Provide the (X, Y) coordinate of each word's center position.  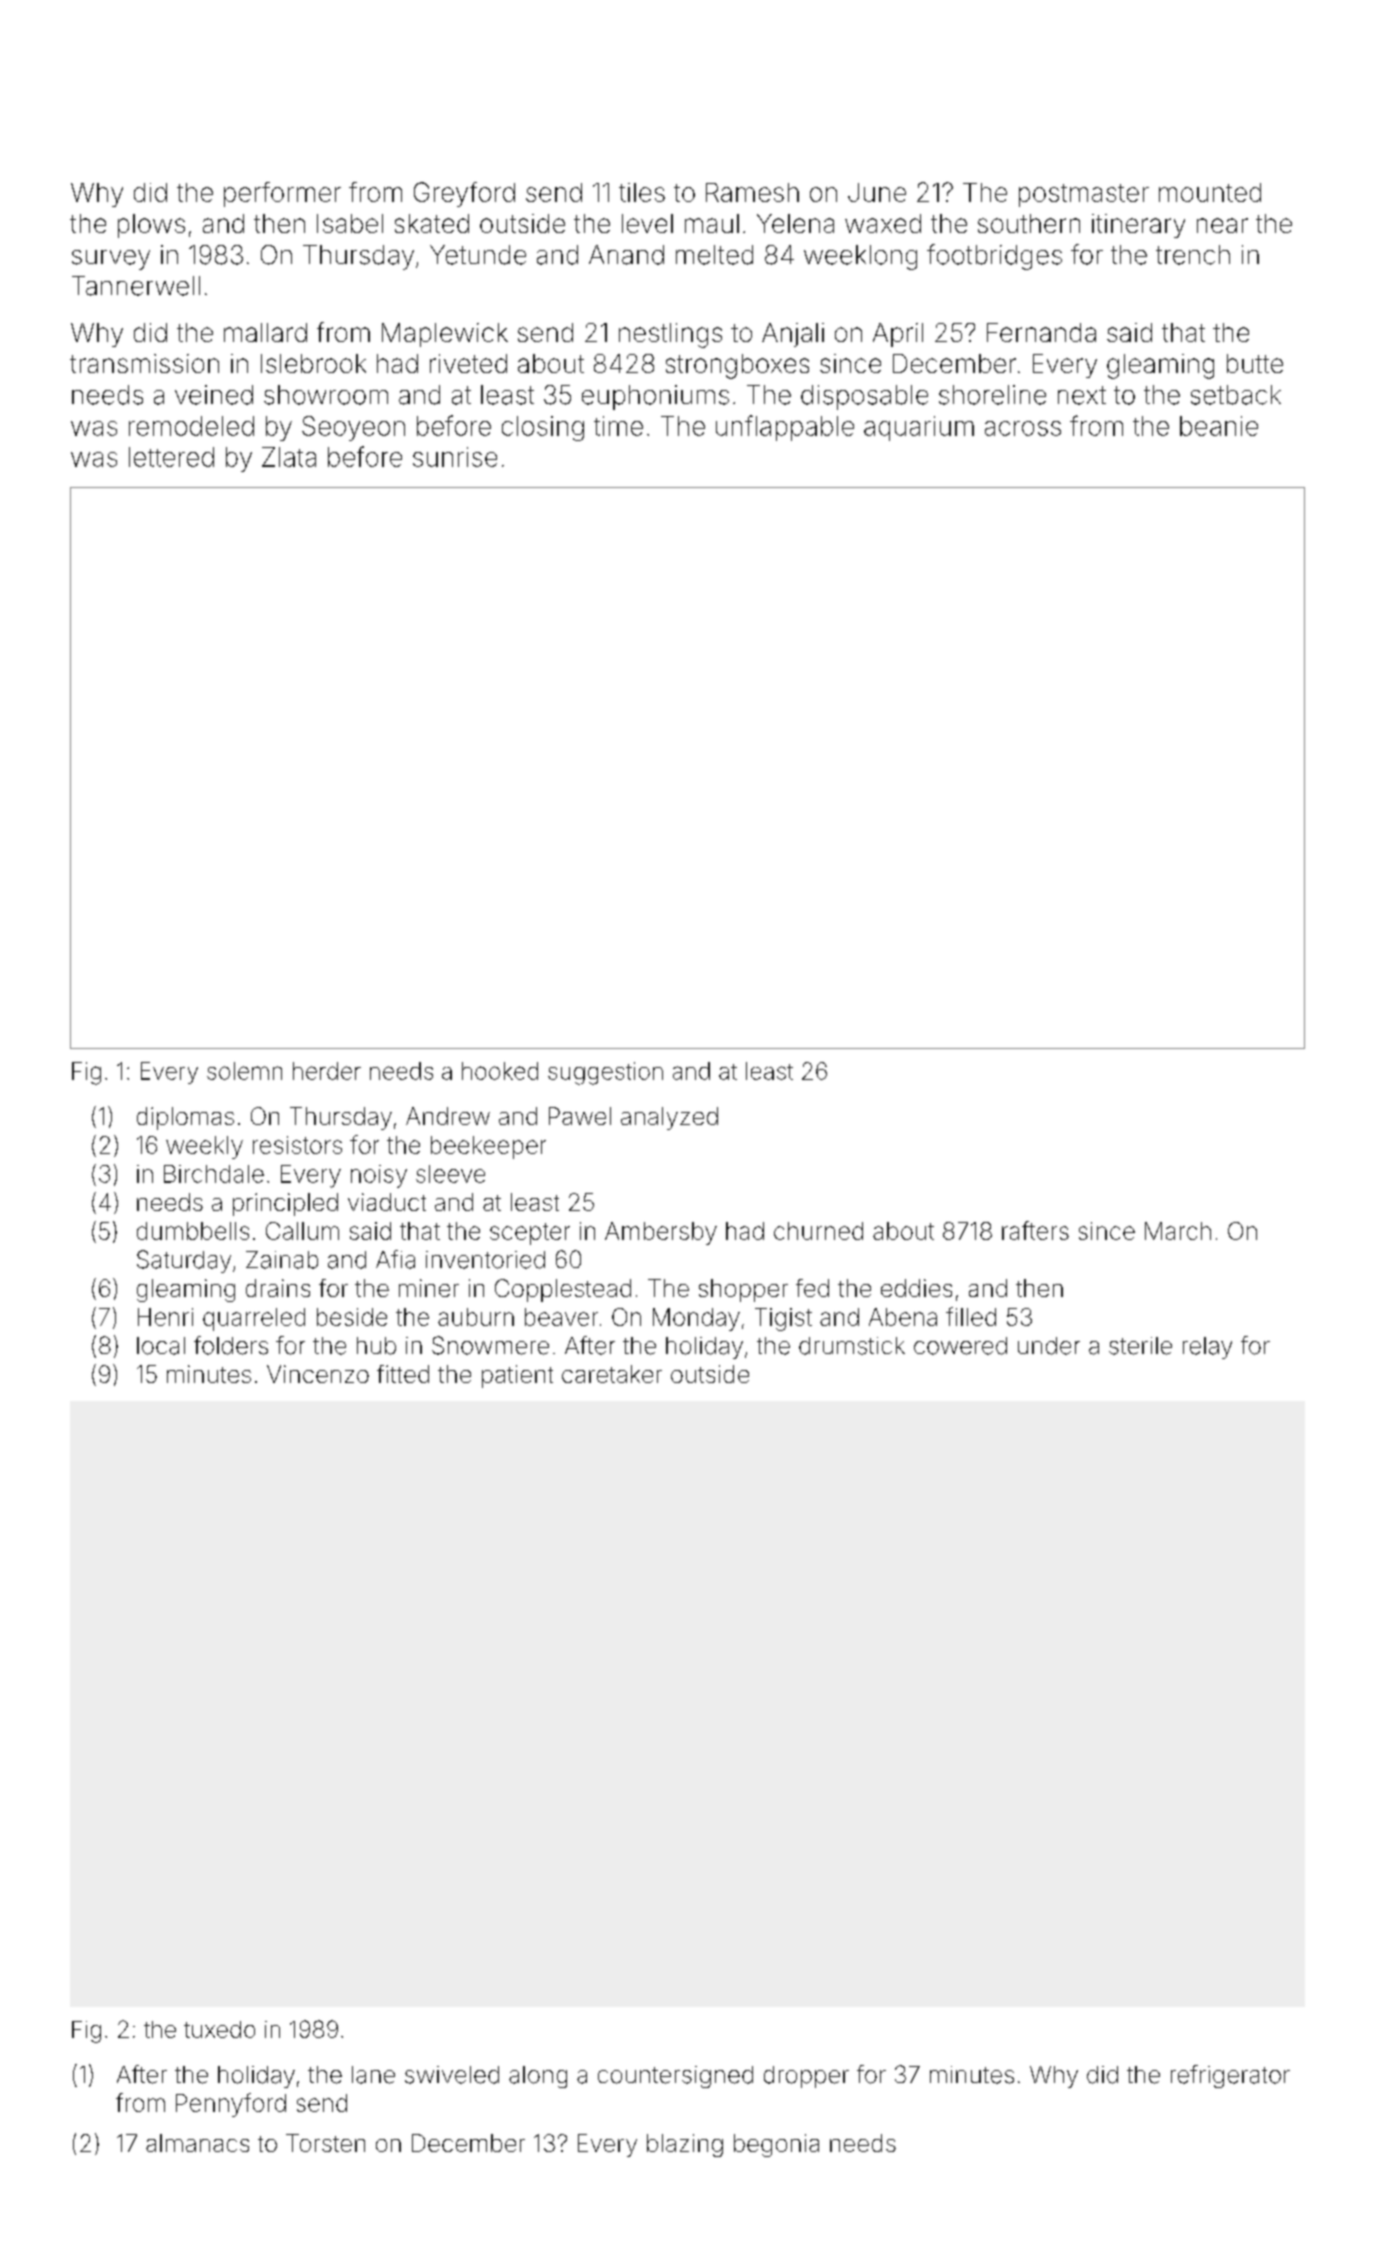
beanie (1219, 426)
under (1049, 1346)
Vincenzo (318, 1374)
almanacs (197, 2143)
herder (327, 1071)
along (538, 2077)
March (1178, 1231)
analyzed (669, 1118)
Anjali (793, 335)
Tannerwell (136, 286)
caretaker (612, 1374)
